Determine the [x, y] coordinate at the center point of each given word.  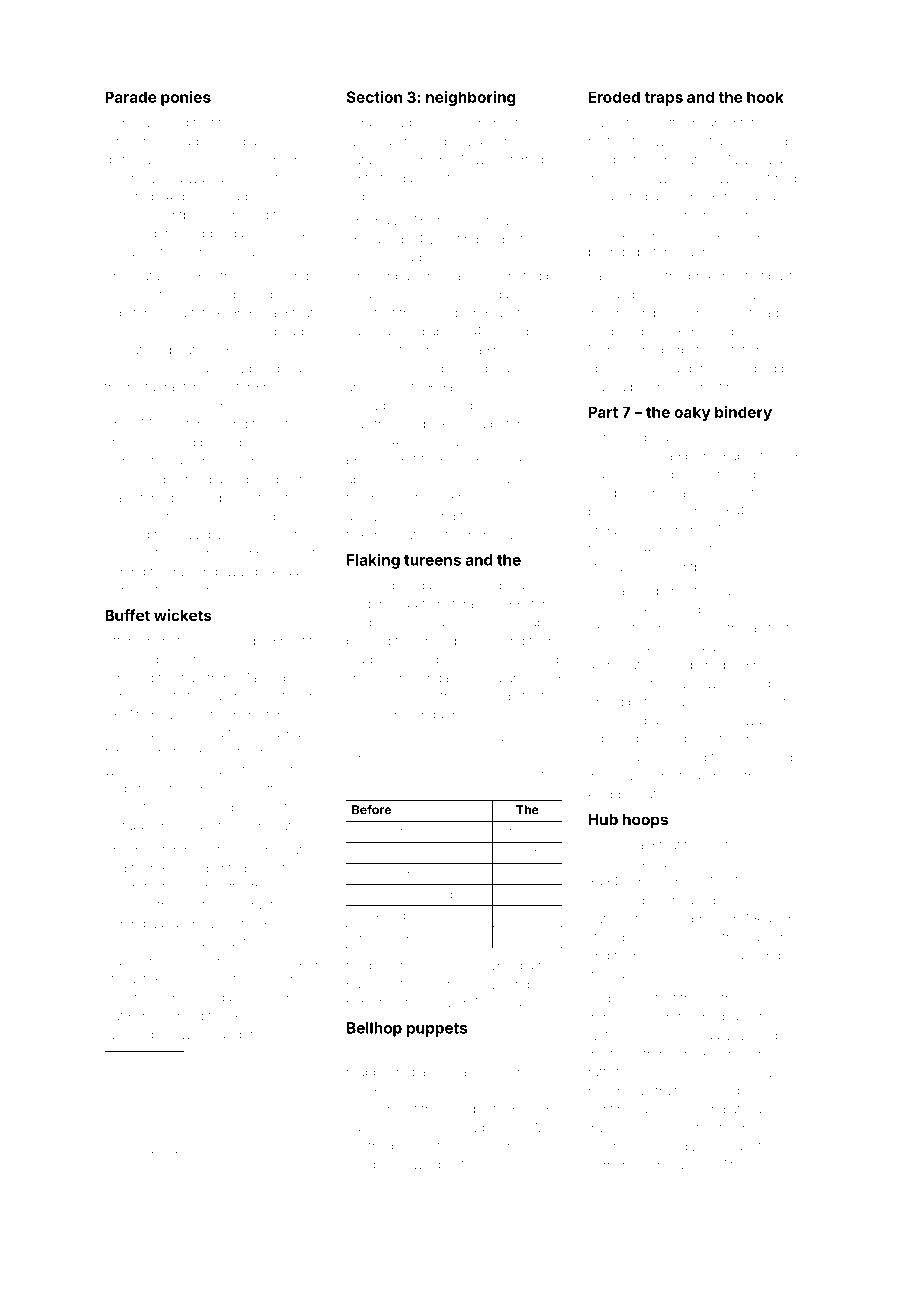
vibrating [453, 240]
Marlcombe [290, 1164]
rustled [681, 776]
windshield [137, 770]
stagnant [134, 1123]
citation [742, 350]
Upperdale [223, 235]
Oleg [546, 679]
